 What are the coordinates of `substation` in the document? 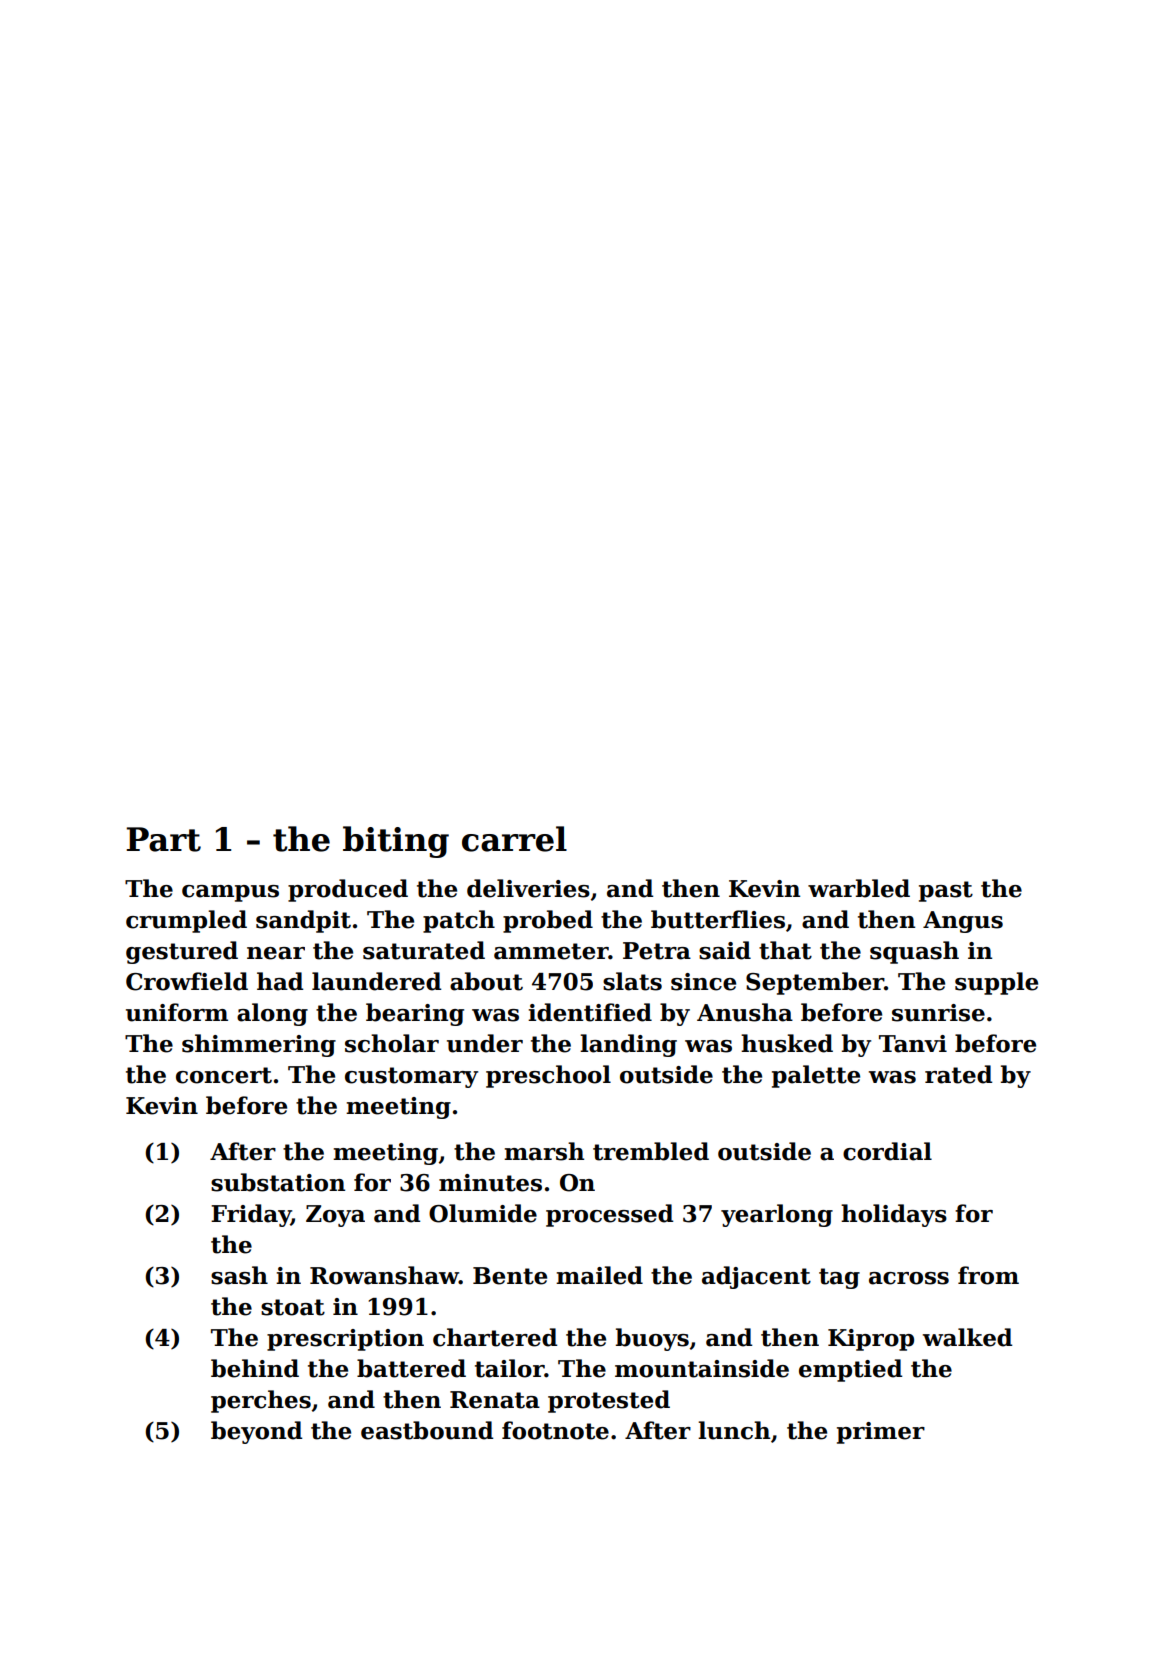 It's located at (278, 1182).
